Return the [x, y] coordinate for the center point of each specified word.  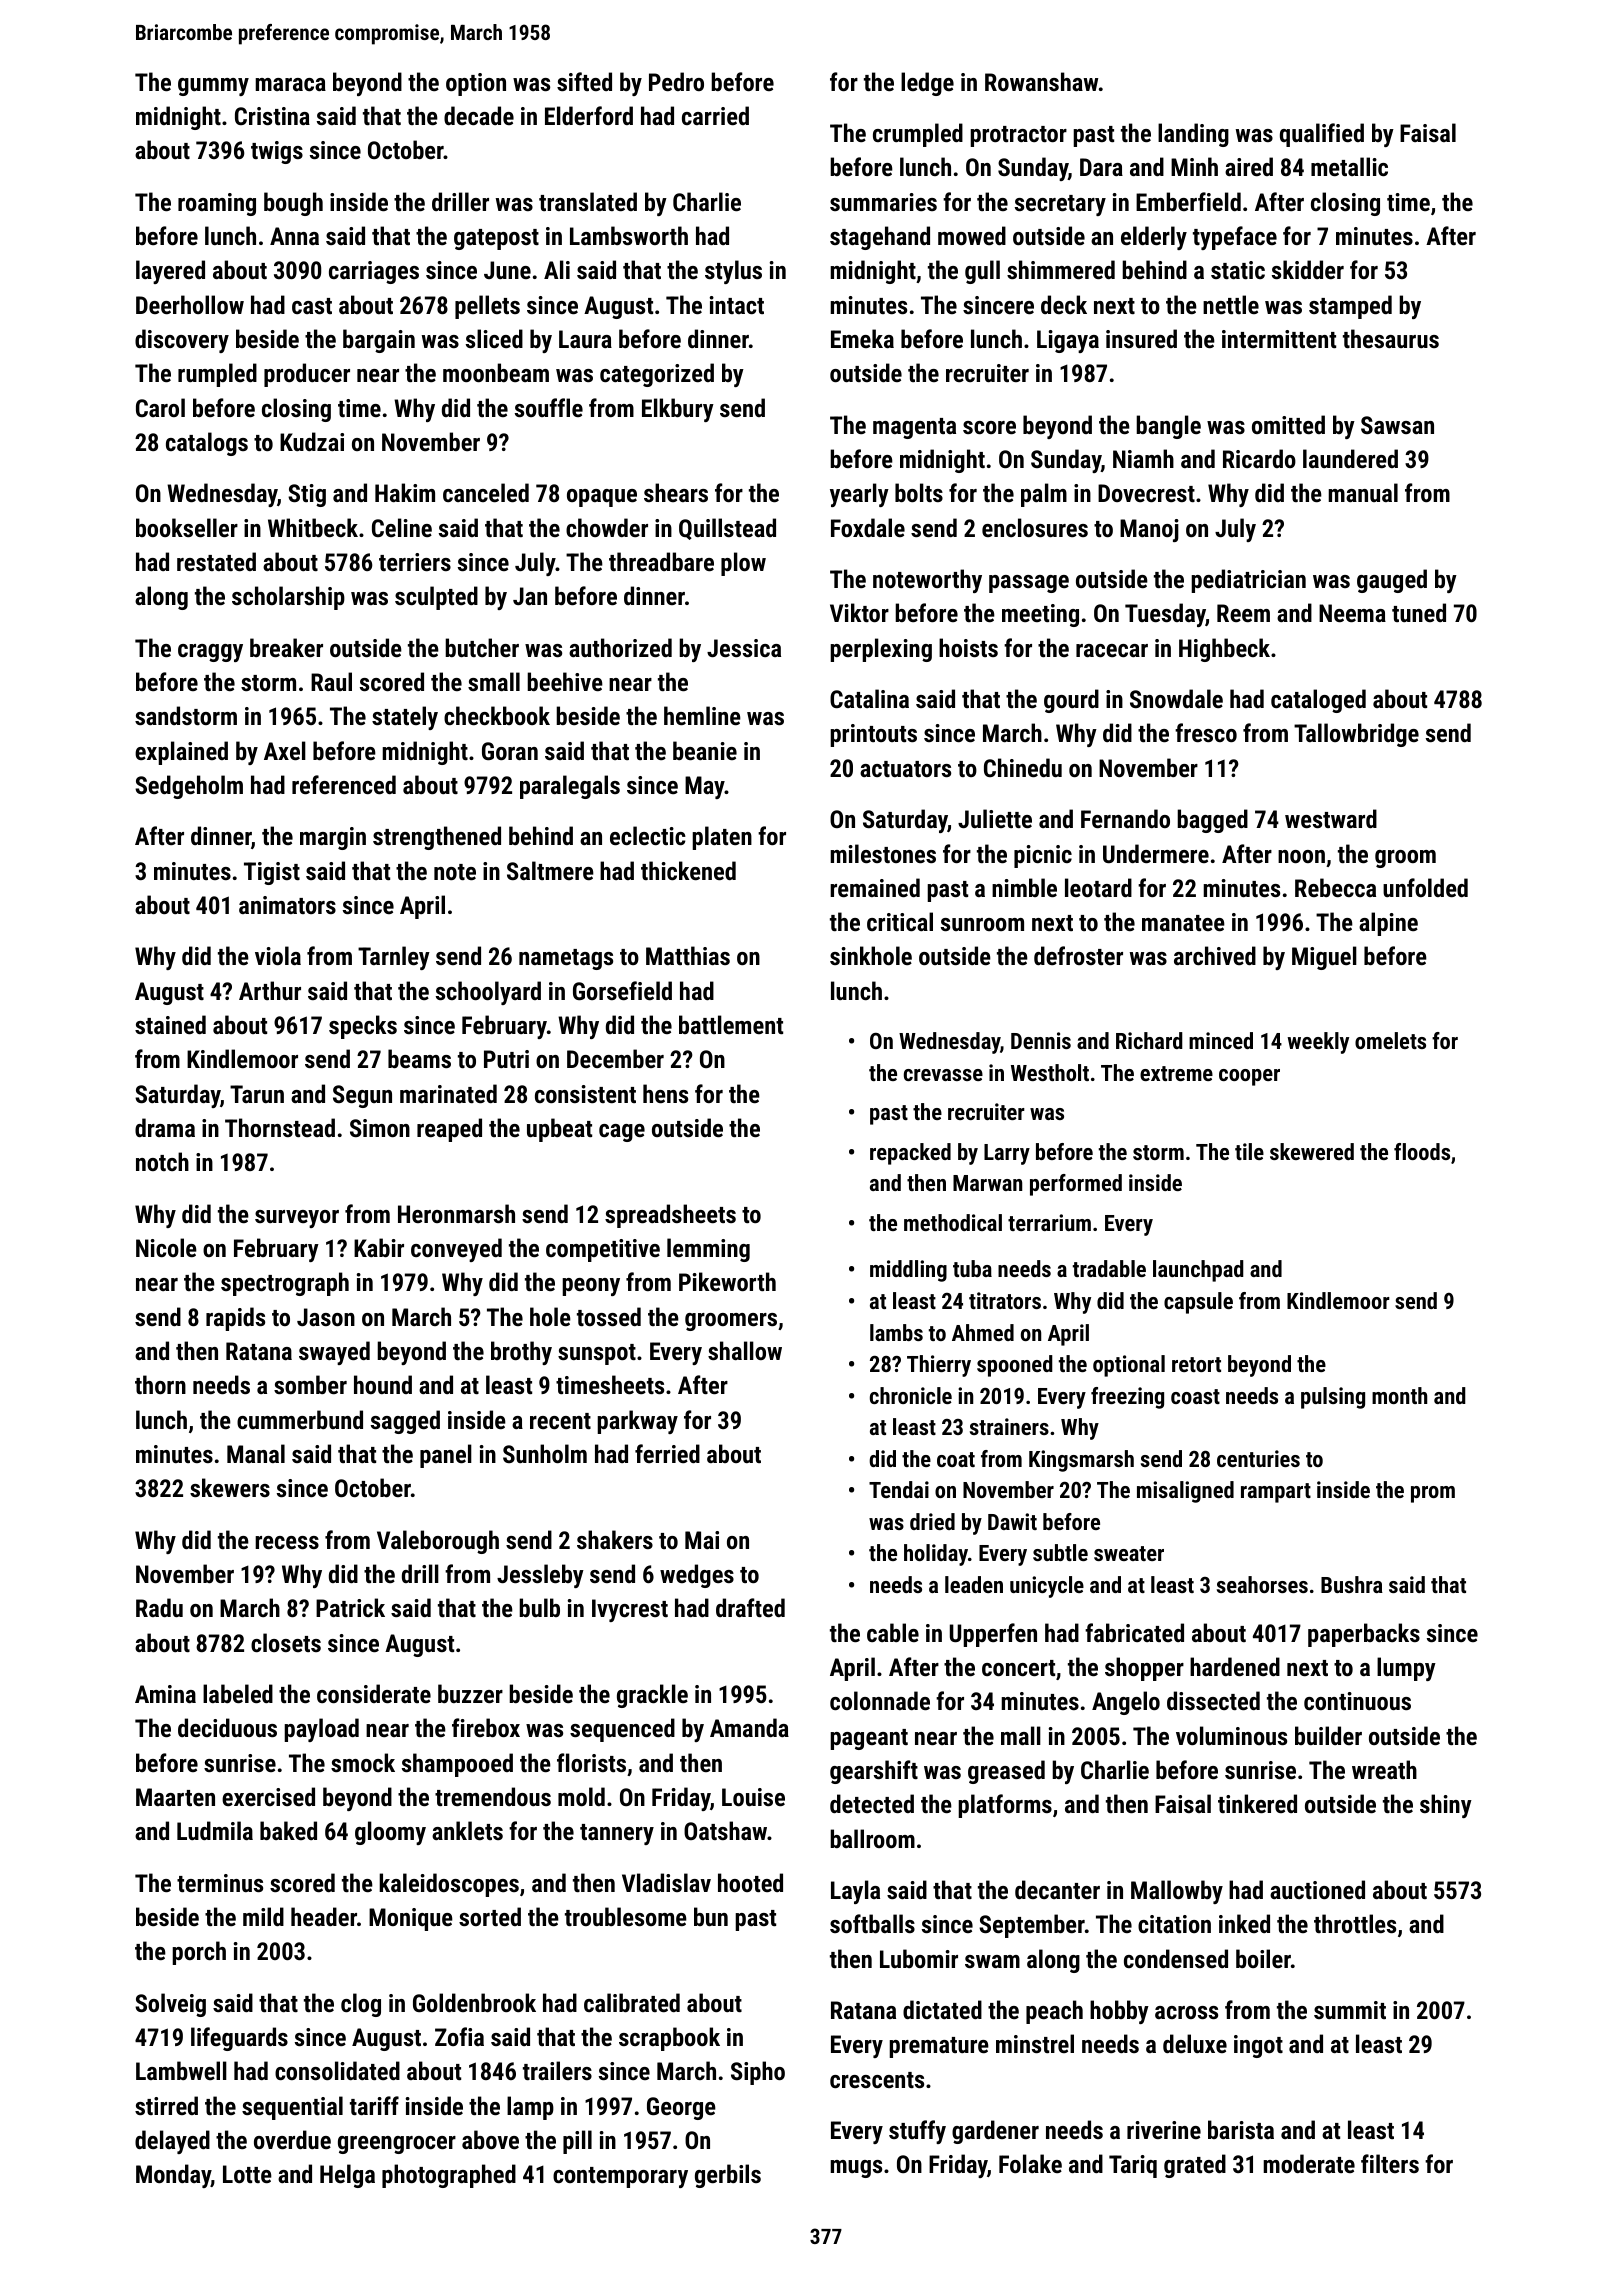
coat [956, 1459]
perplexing [881, 650]
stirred [166, 2105]
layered [170, 272]
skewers [230, 1487]
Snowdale [1176, 698]
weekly [1318, 1043]
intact [737, 305]
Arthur [270, 990]
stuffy [917, 2132]
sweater [1129, 1553]
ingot [1258, 2046]
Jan [530, 596]
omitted [1288, 424]
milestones [883, 853]
